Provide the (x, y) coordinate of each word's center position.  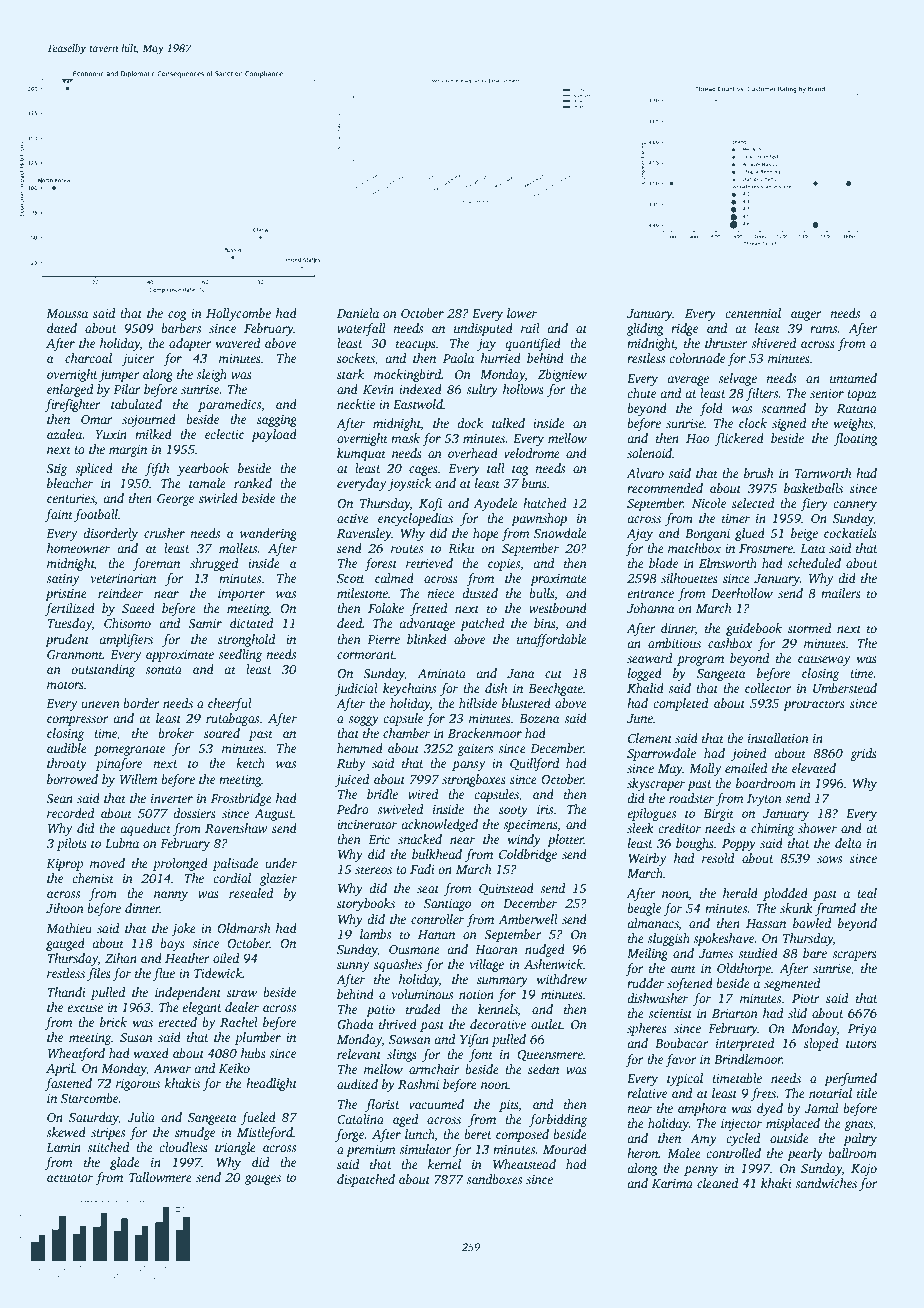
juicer (138, 360)
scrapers (854, 956)
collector (768, 688)
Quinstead (506, 889)
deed (350, 623)
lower (522, 313)
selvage (737, 379)
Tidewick (218, 973)
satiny (62, 580)
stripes (108, 1134)
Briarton (735, 1013)
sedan (543, 1069)
